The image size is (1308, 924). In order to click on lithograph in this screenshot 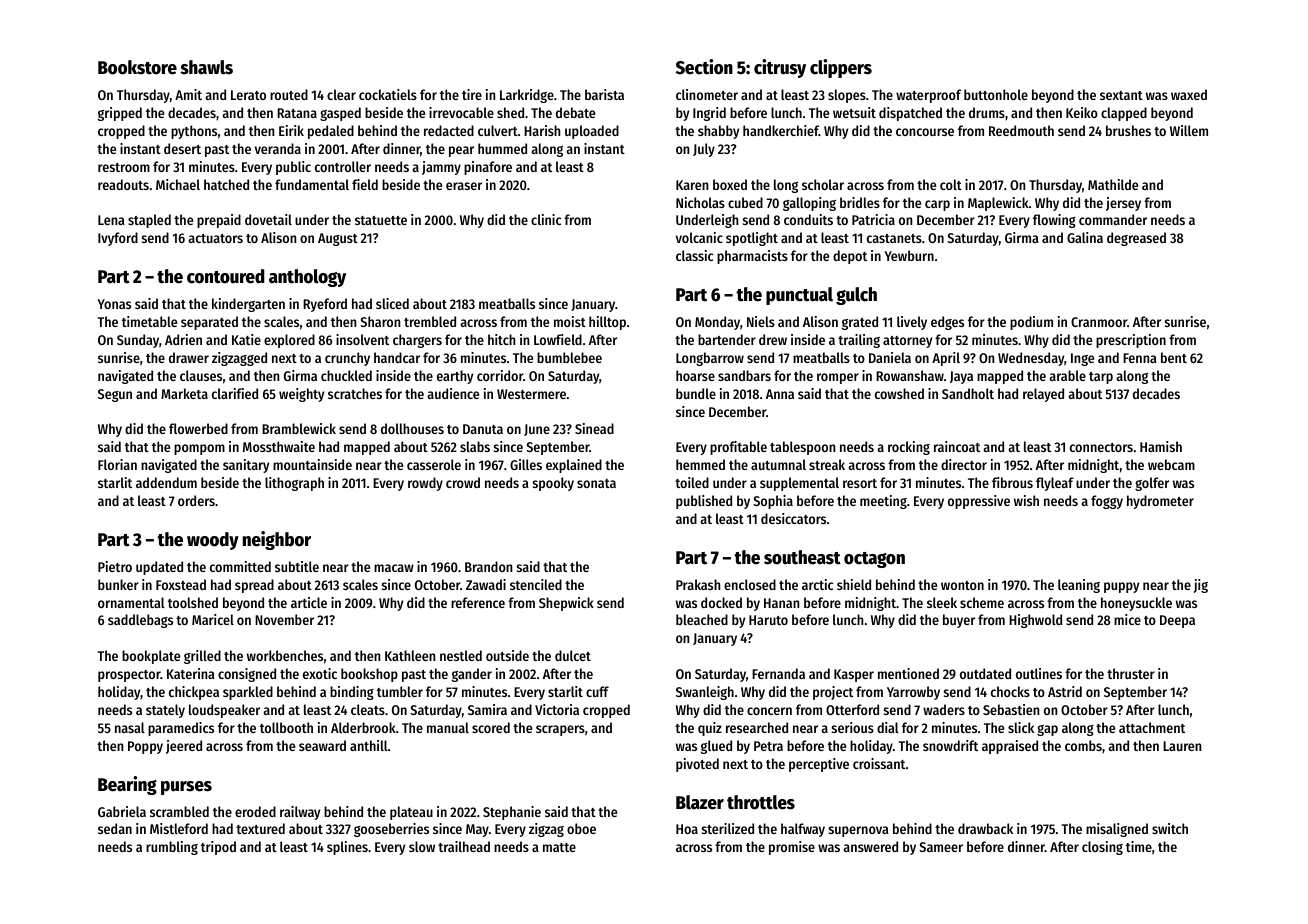, I will do `click(294, 484)`.
